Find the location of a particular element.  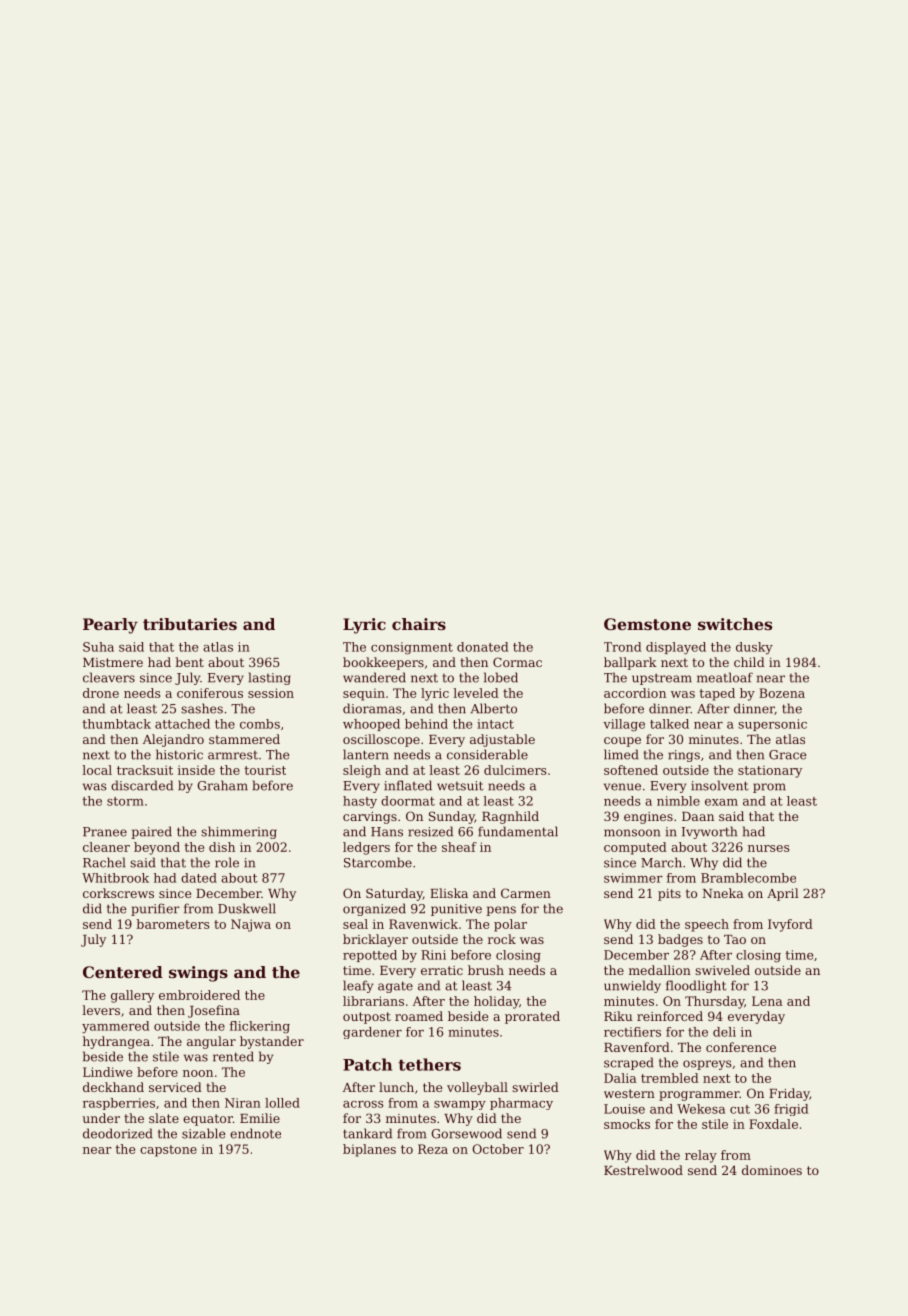

gardener is located at coordinates (372, 1033).
